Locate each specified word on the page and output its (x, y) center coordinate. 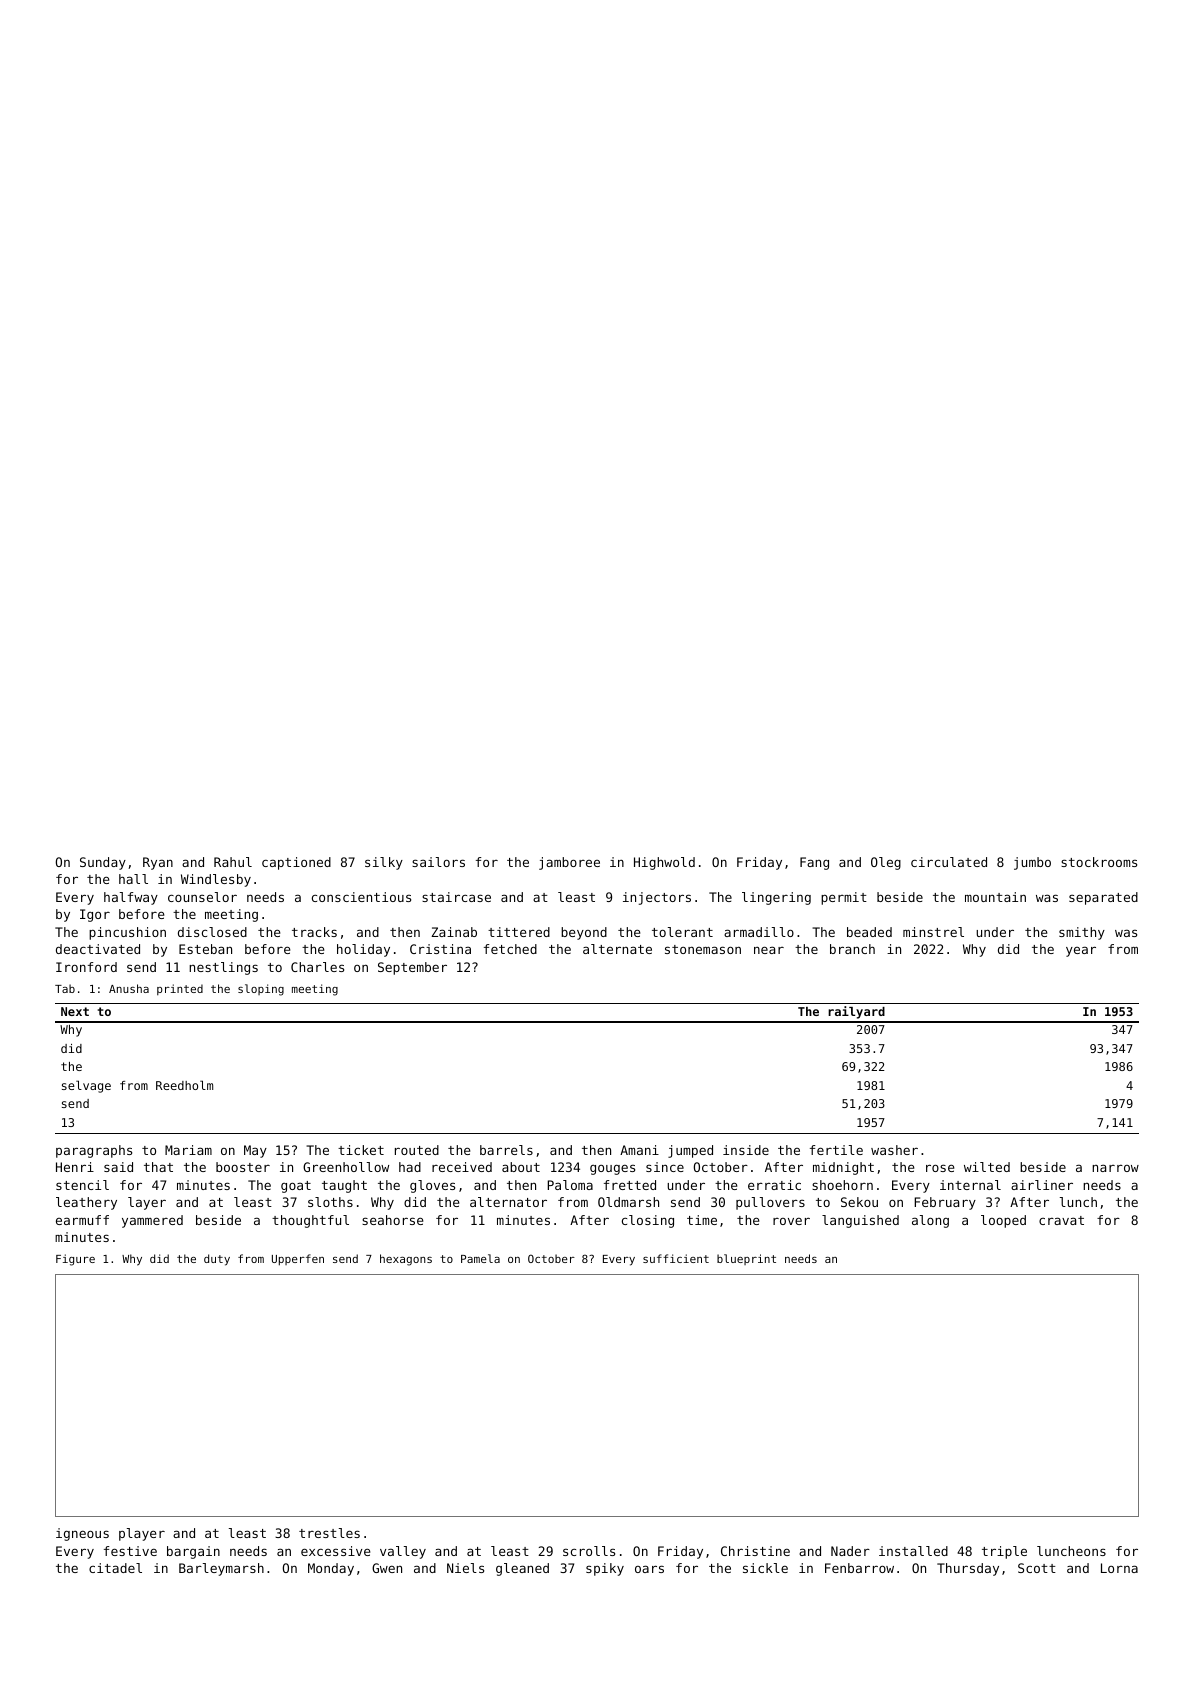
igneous (82, 1534)
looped (1003, 1221)
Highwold (664, 863)
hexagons (406, 1260)
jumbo (1032, 863)
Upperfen (298, 1260)
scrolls (589, 1551)
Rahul (233, 862)
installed (913, 1551)
